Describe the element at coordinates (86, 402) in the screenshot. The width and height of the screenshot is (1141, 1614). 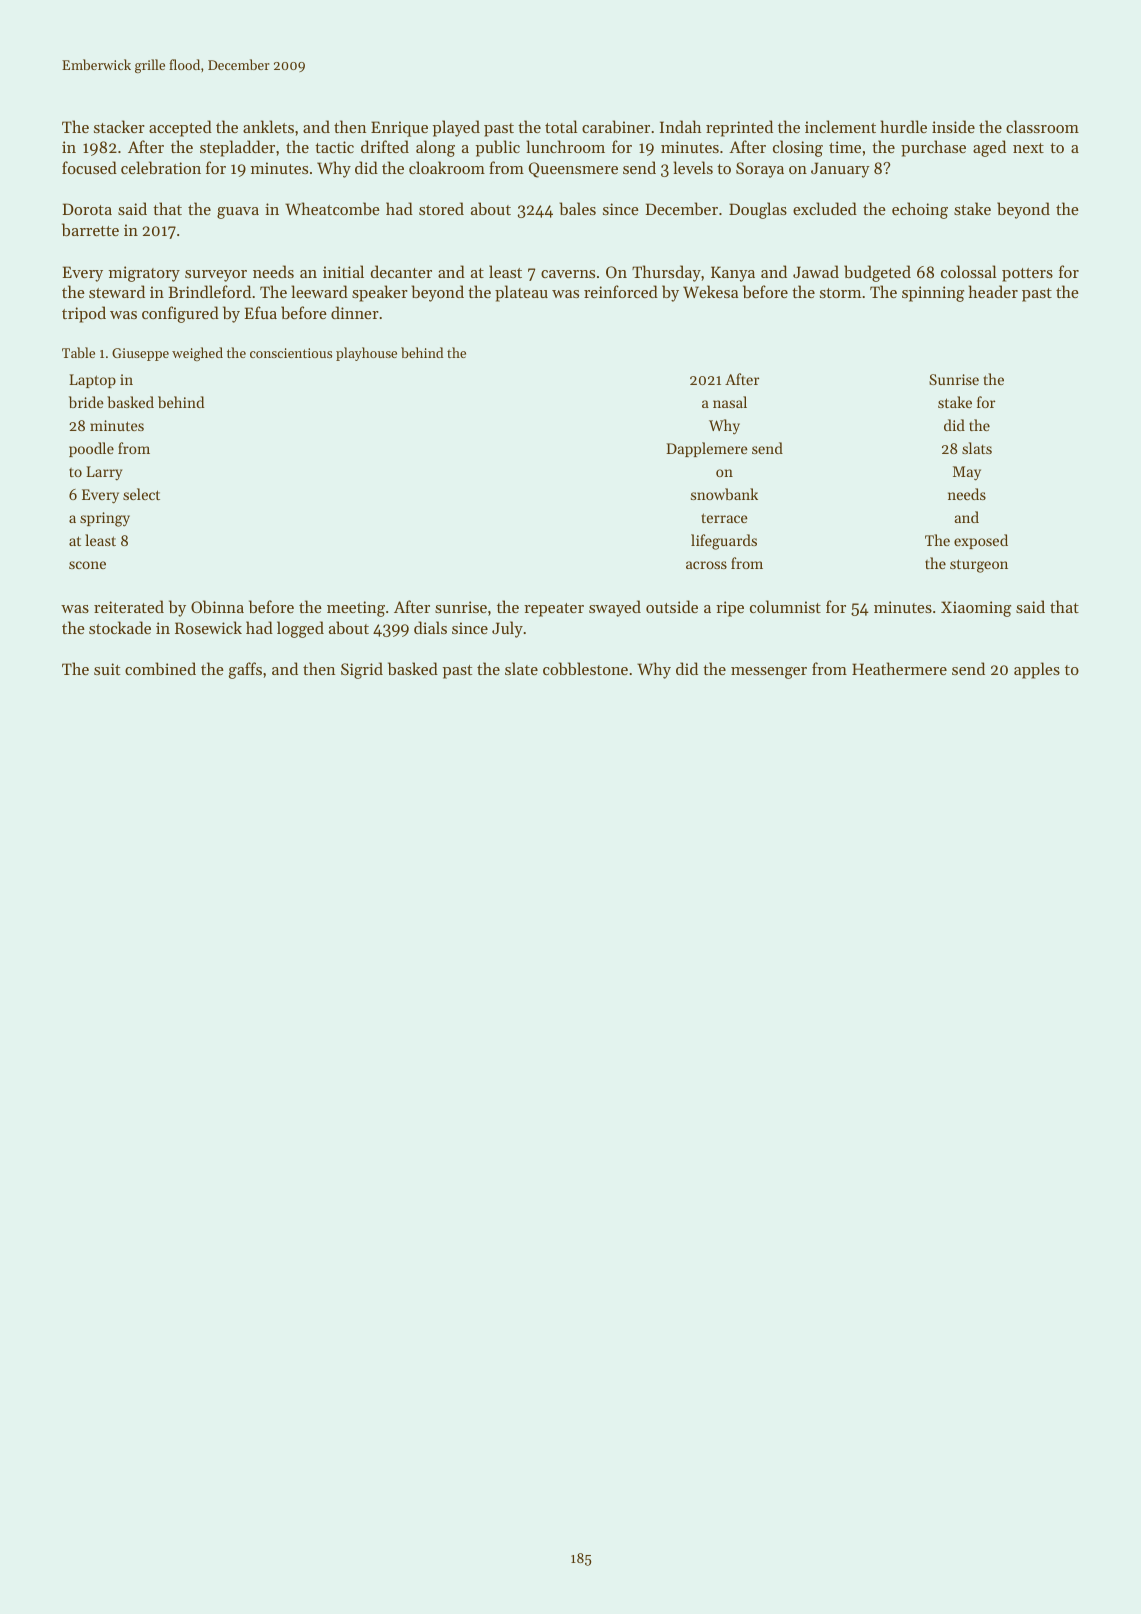
I see `bride` at that location.
